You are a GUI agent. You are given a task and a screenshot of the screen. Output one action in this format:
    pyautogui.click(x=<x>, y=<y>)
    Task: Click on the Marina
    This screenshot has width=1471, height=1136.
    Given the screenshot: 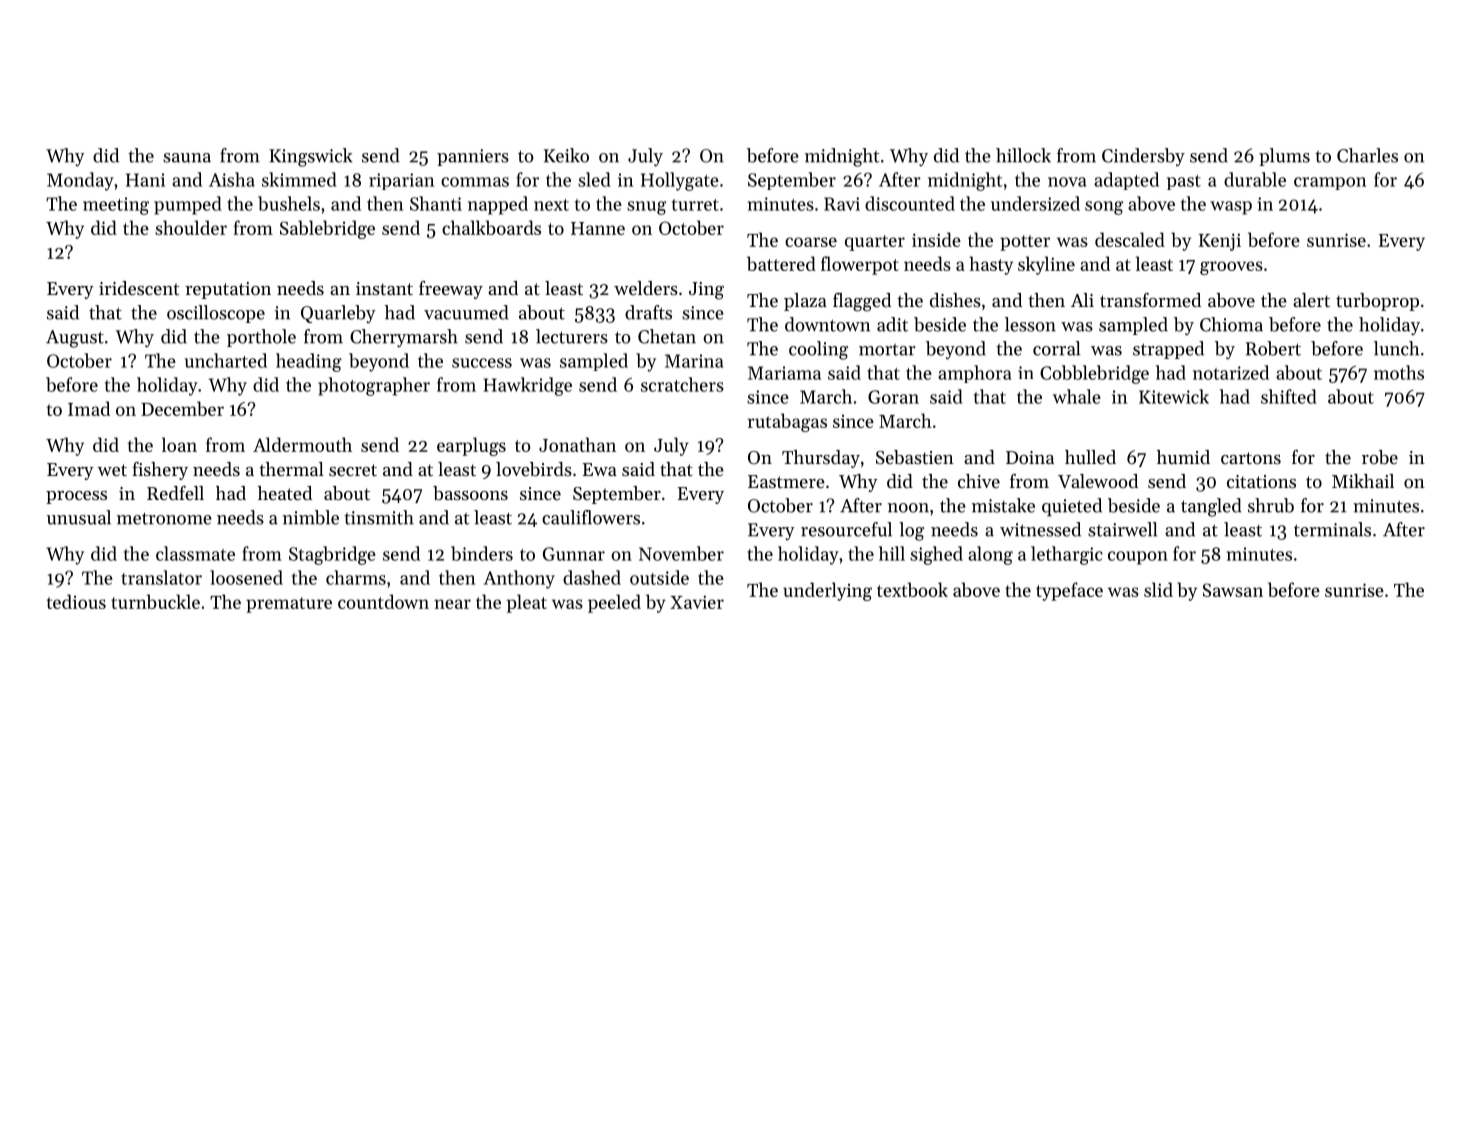 What is the action you would take?
    pyautogui.click(x=694, y=361)
